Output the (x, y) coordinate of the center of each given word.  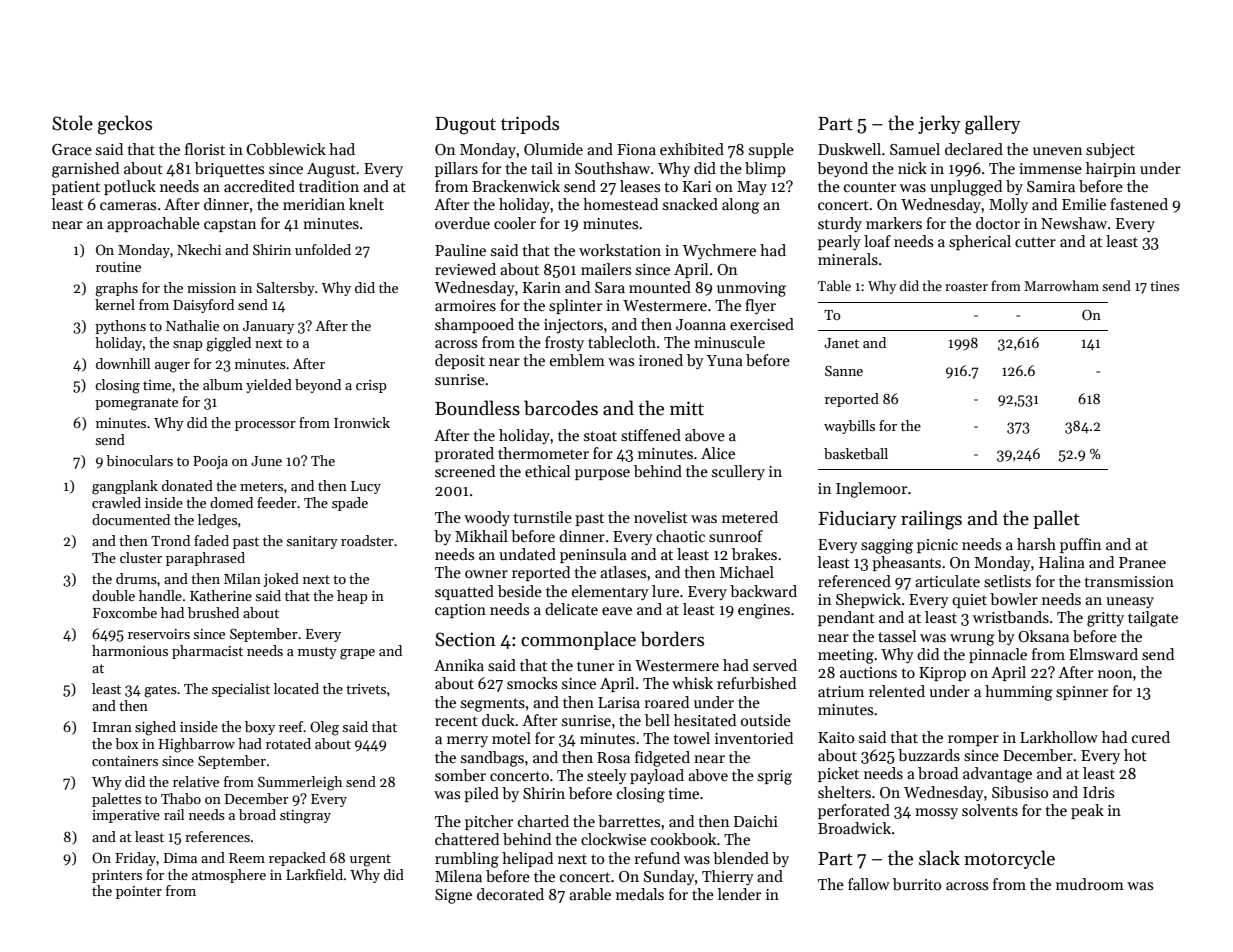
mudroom (1090, 884)
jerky (939, 124)
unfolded (323, 249)
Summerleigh (300, 783)
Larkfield (314, 874)
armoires (465, 305)
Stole (72, 123)
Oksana (1043, 636)
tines (1164, 286)
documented (131, 519)
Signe (453, 896)
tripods (530, 124)
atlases (623, 572)
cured (1151, 737)
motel (511, 738)
